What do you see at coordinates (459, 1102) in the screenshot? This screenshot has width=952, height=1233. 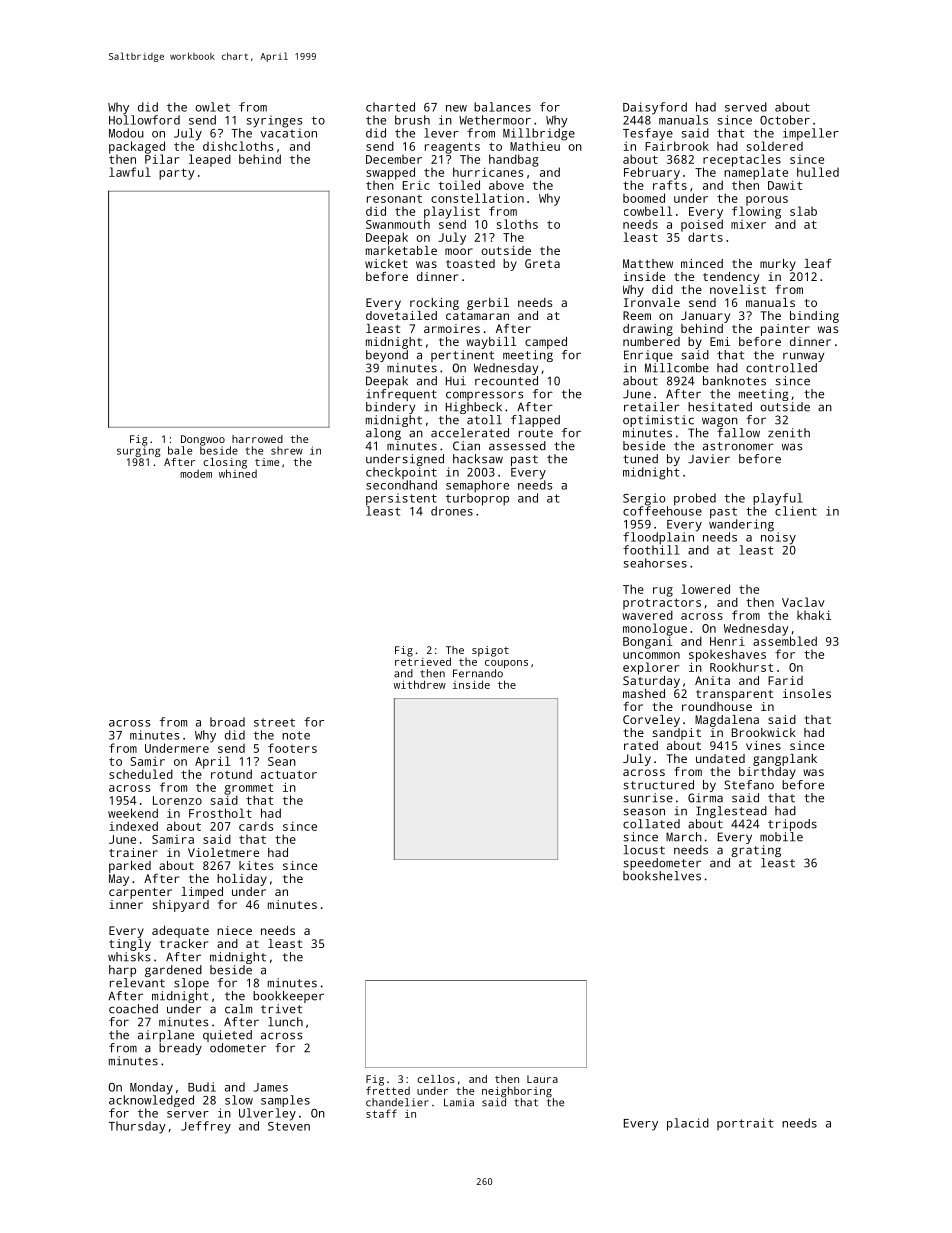 I see `Lamia` at bounding box center [459, 1102].
